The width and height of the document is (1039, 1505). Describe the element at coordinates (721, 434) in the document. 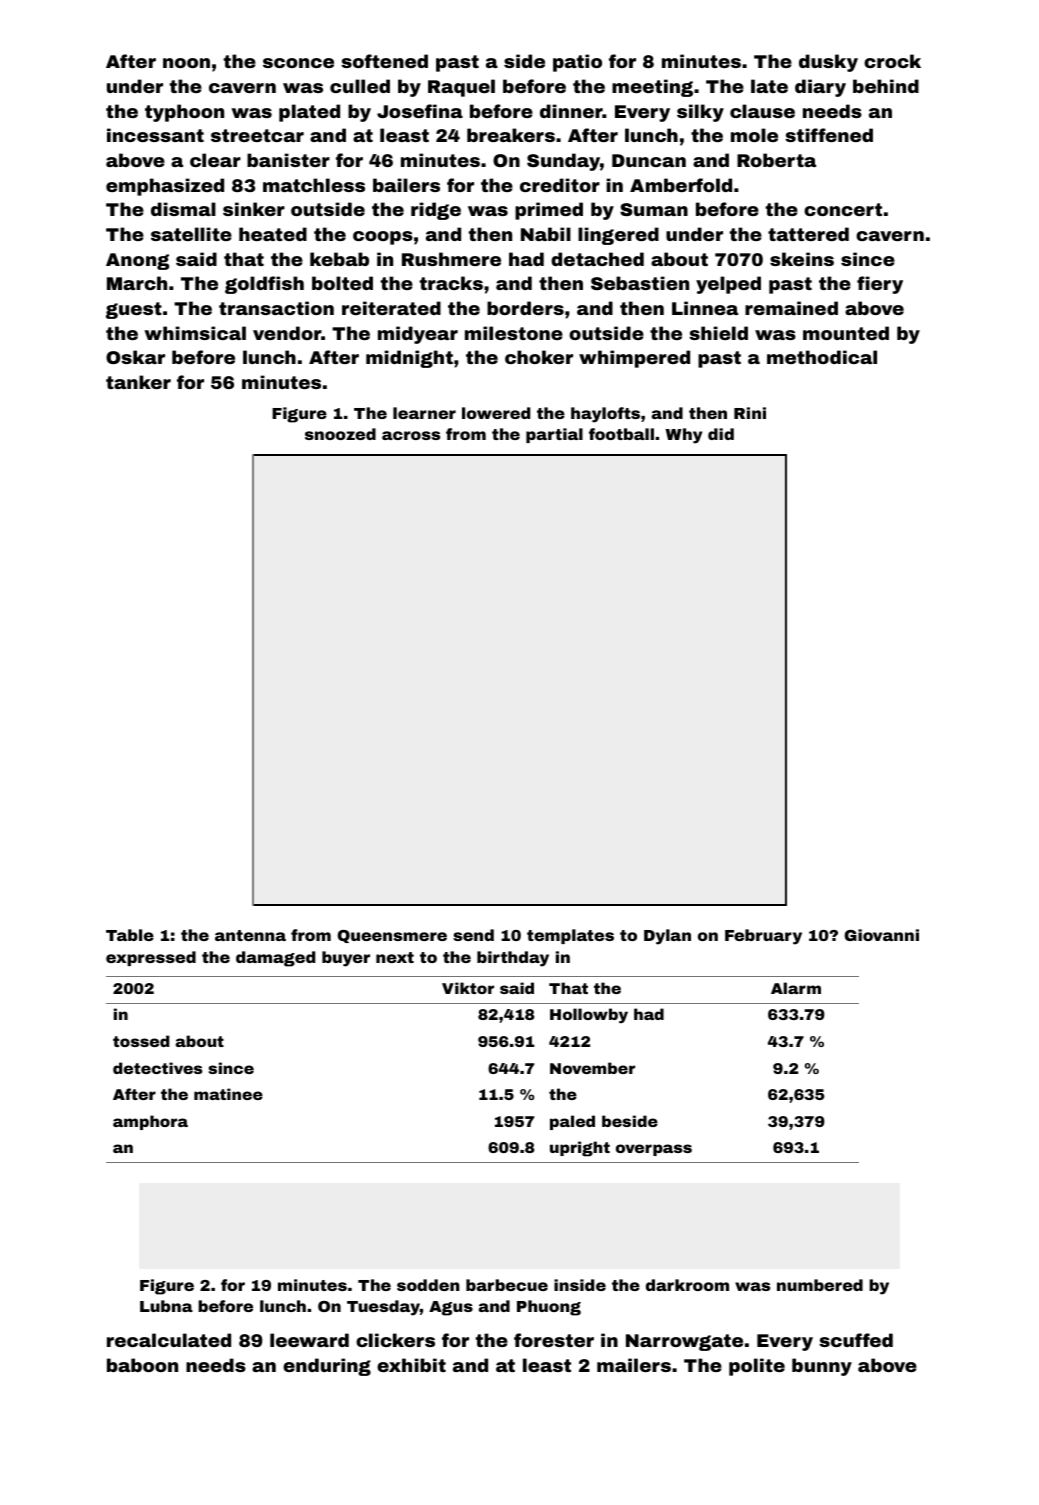

I see `did` at that location.
